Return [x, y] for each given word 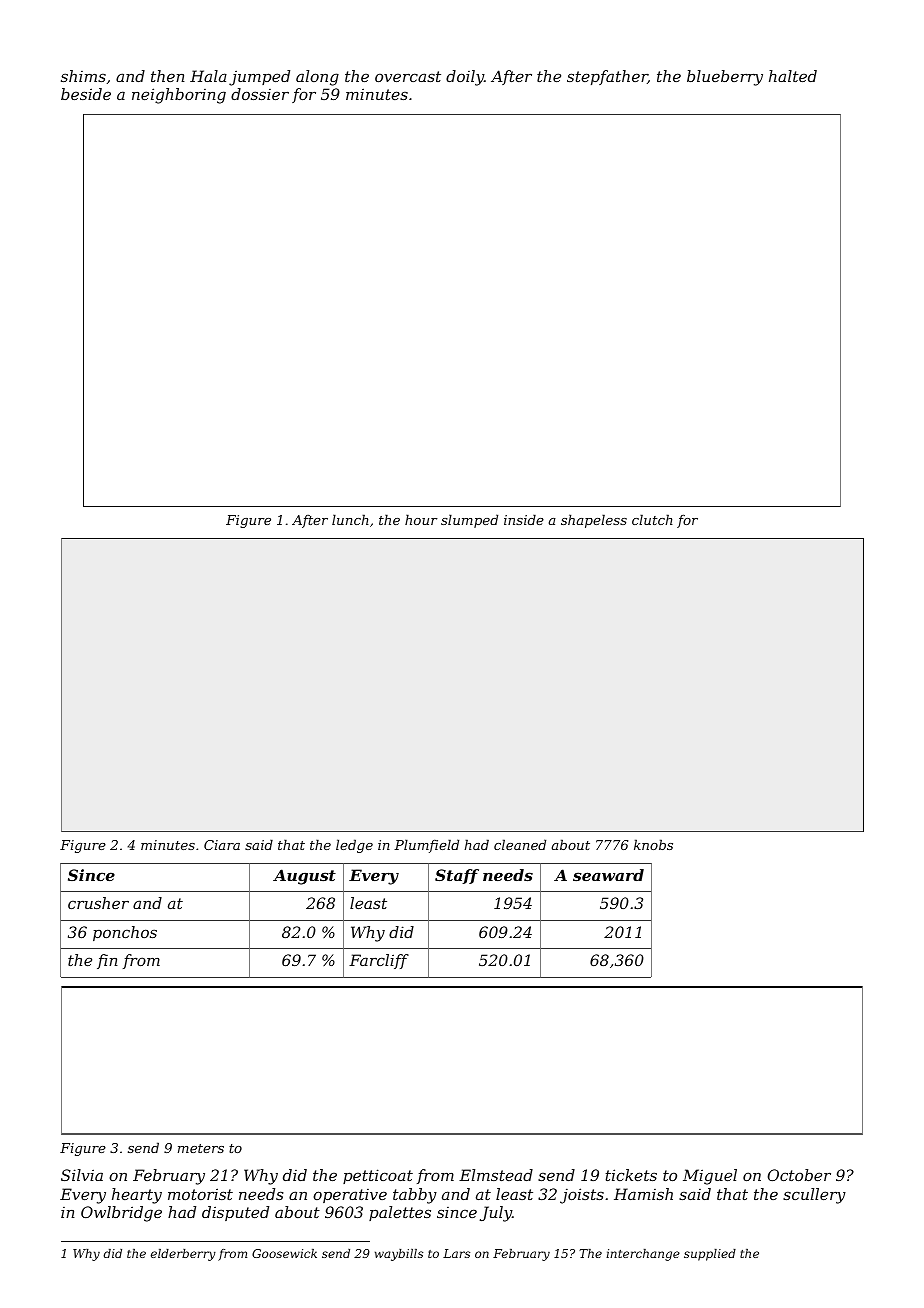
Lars [456, 1253]
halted [793, 76]
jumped [259, 78]
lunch [350, 519]
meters [201, 1148]
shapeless [594, 521]
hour [421, 519]
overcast [408, 76]
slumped [469, 521]
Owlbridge [121, 1214]
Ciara [222, 845]
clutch [652, 519]
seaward [608, 875]
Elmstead [496, 1175]
